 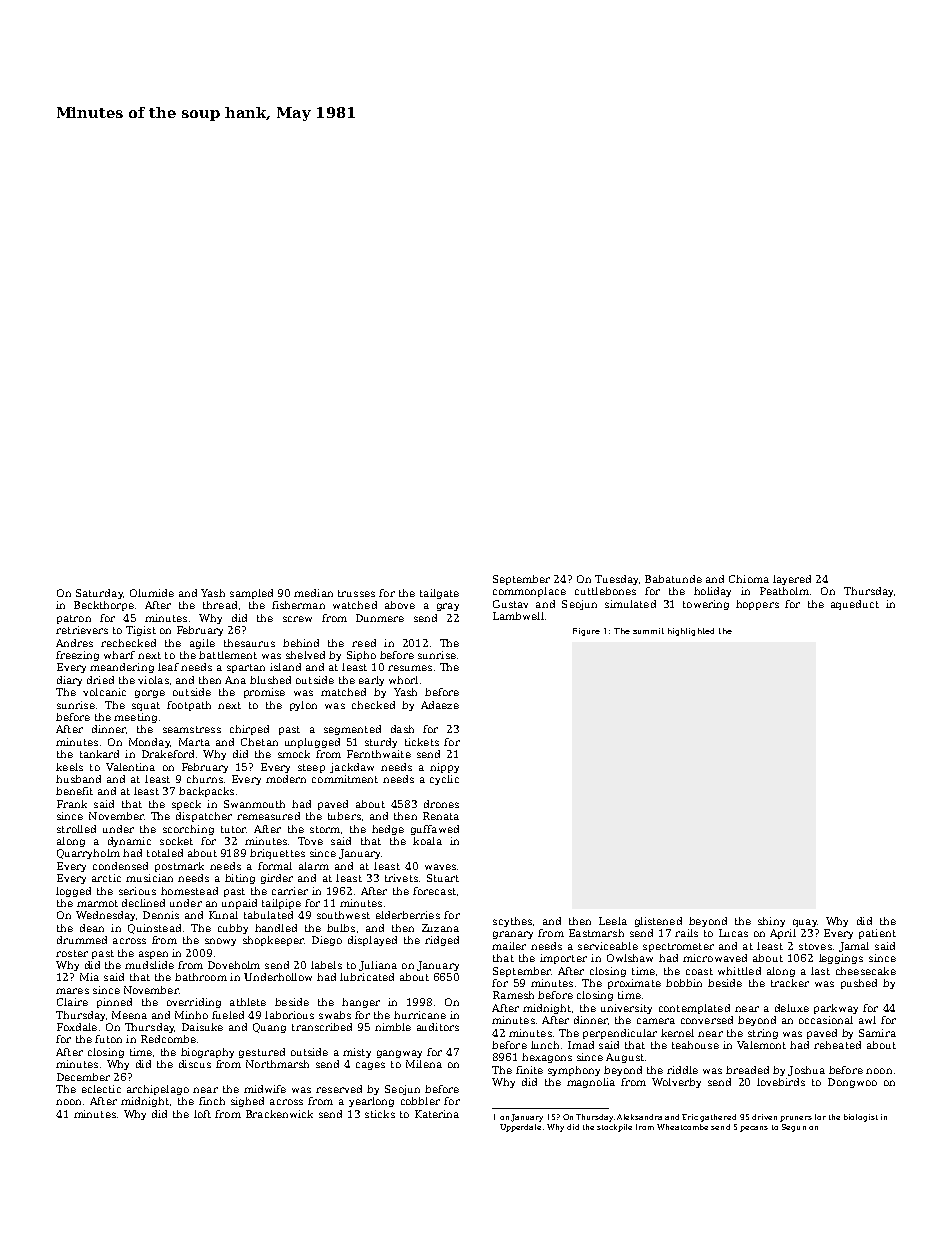 I want to click on commonplace, so click(x=529, y=592).
